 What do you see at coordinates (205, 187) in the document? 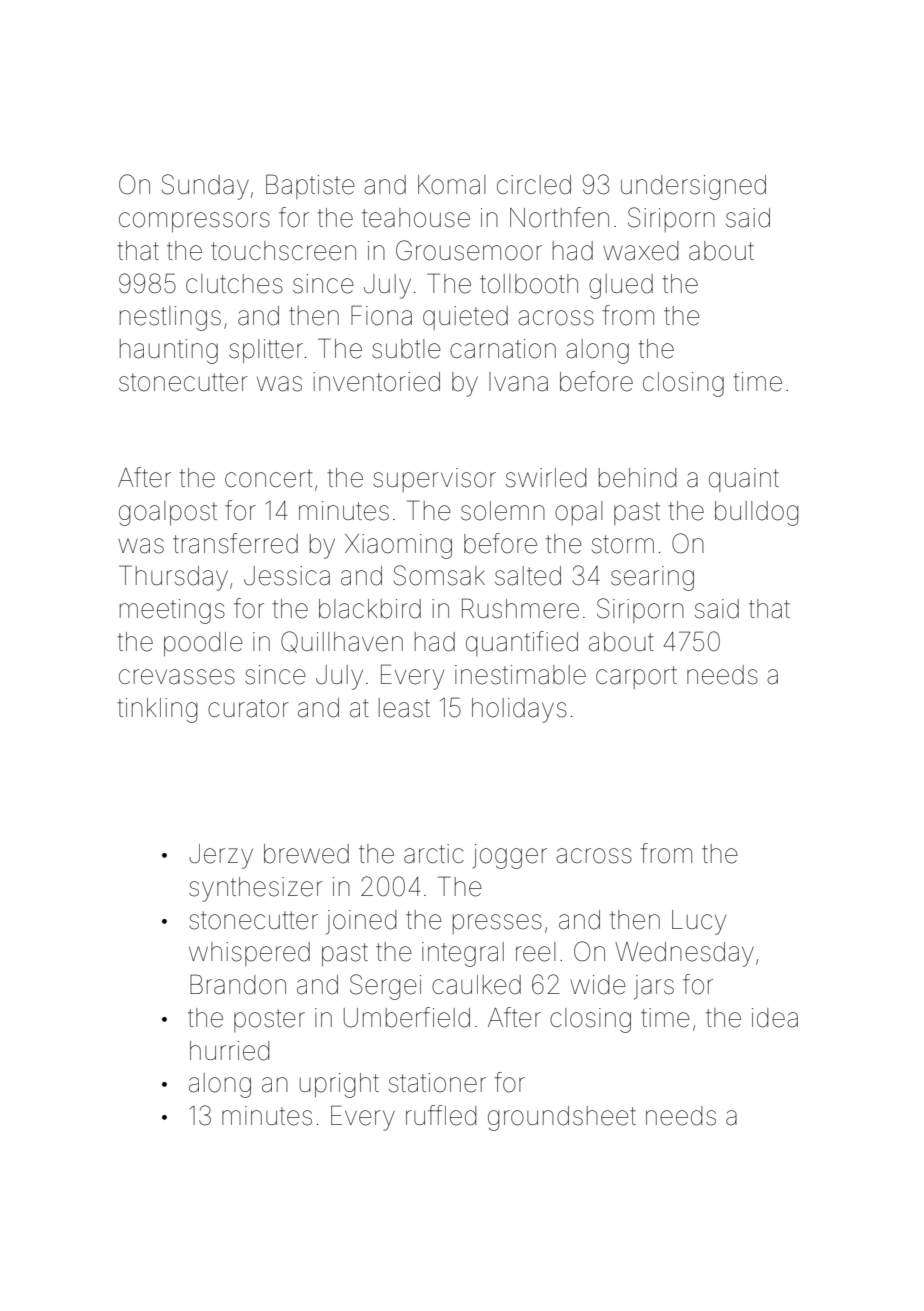
I see `Sunday` at bounding box center [205, 187].
